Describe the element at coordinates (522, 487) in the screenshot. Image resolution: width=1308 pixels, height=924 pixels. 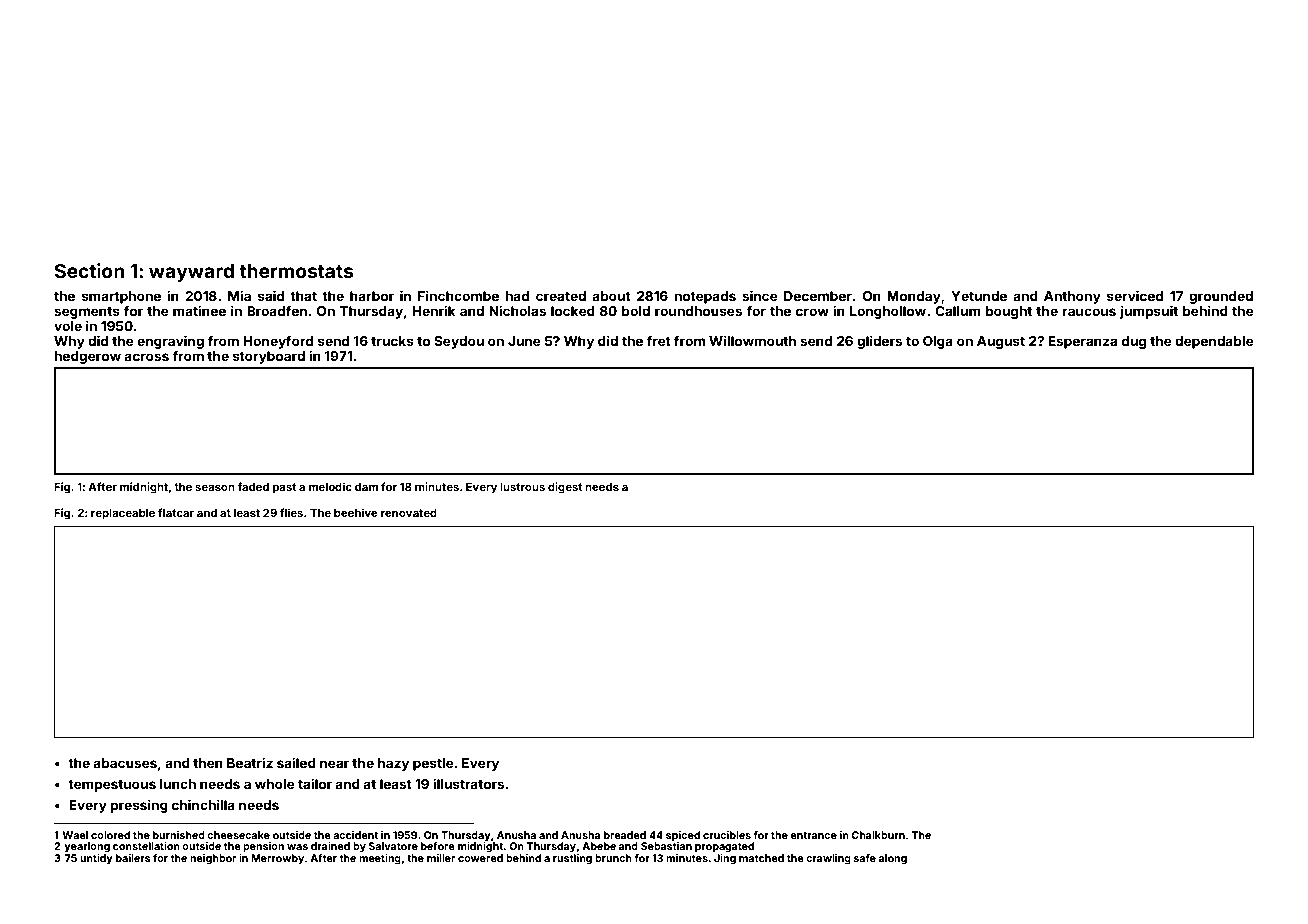
I see `lustrous` at that location.
